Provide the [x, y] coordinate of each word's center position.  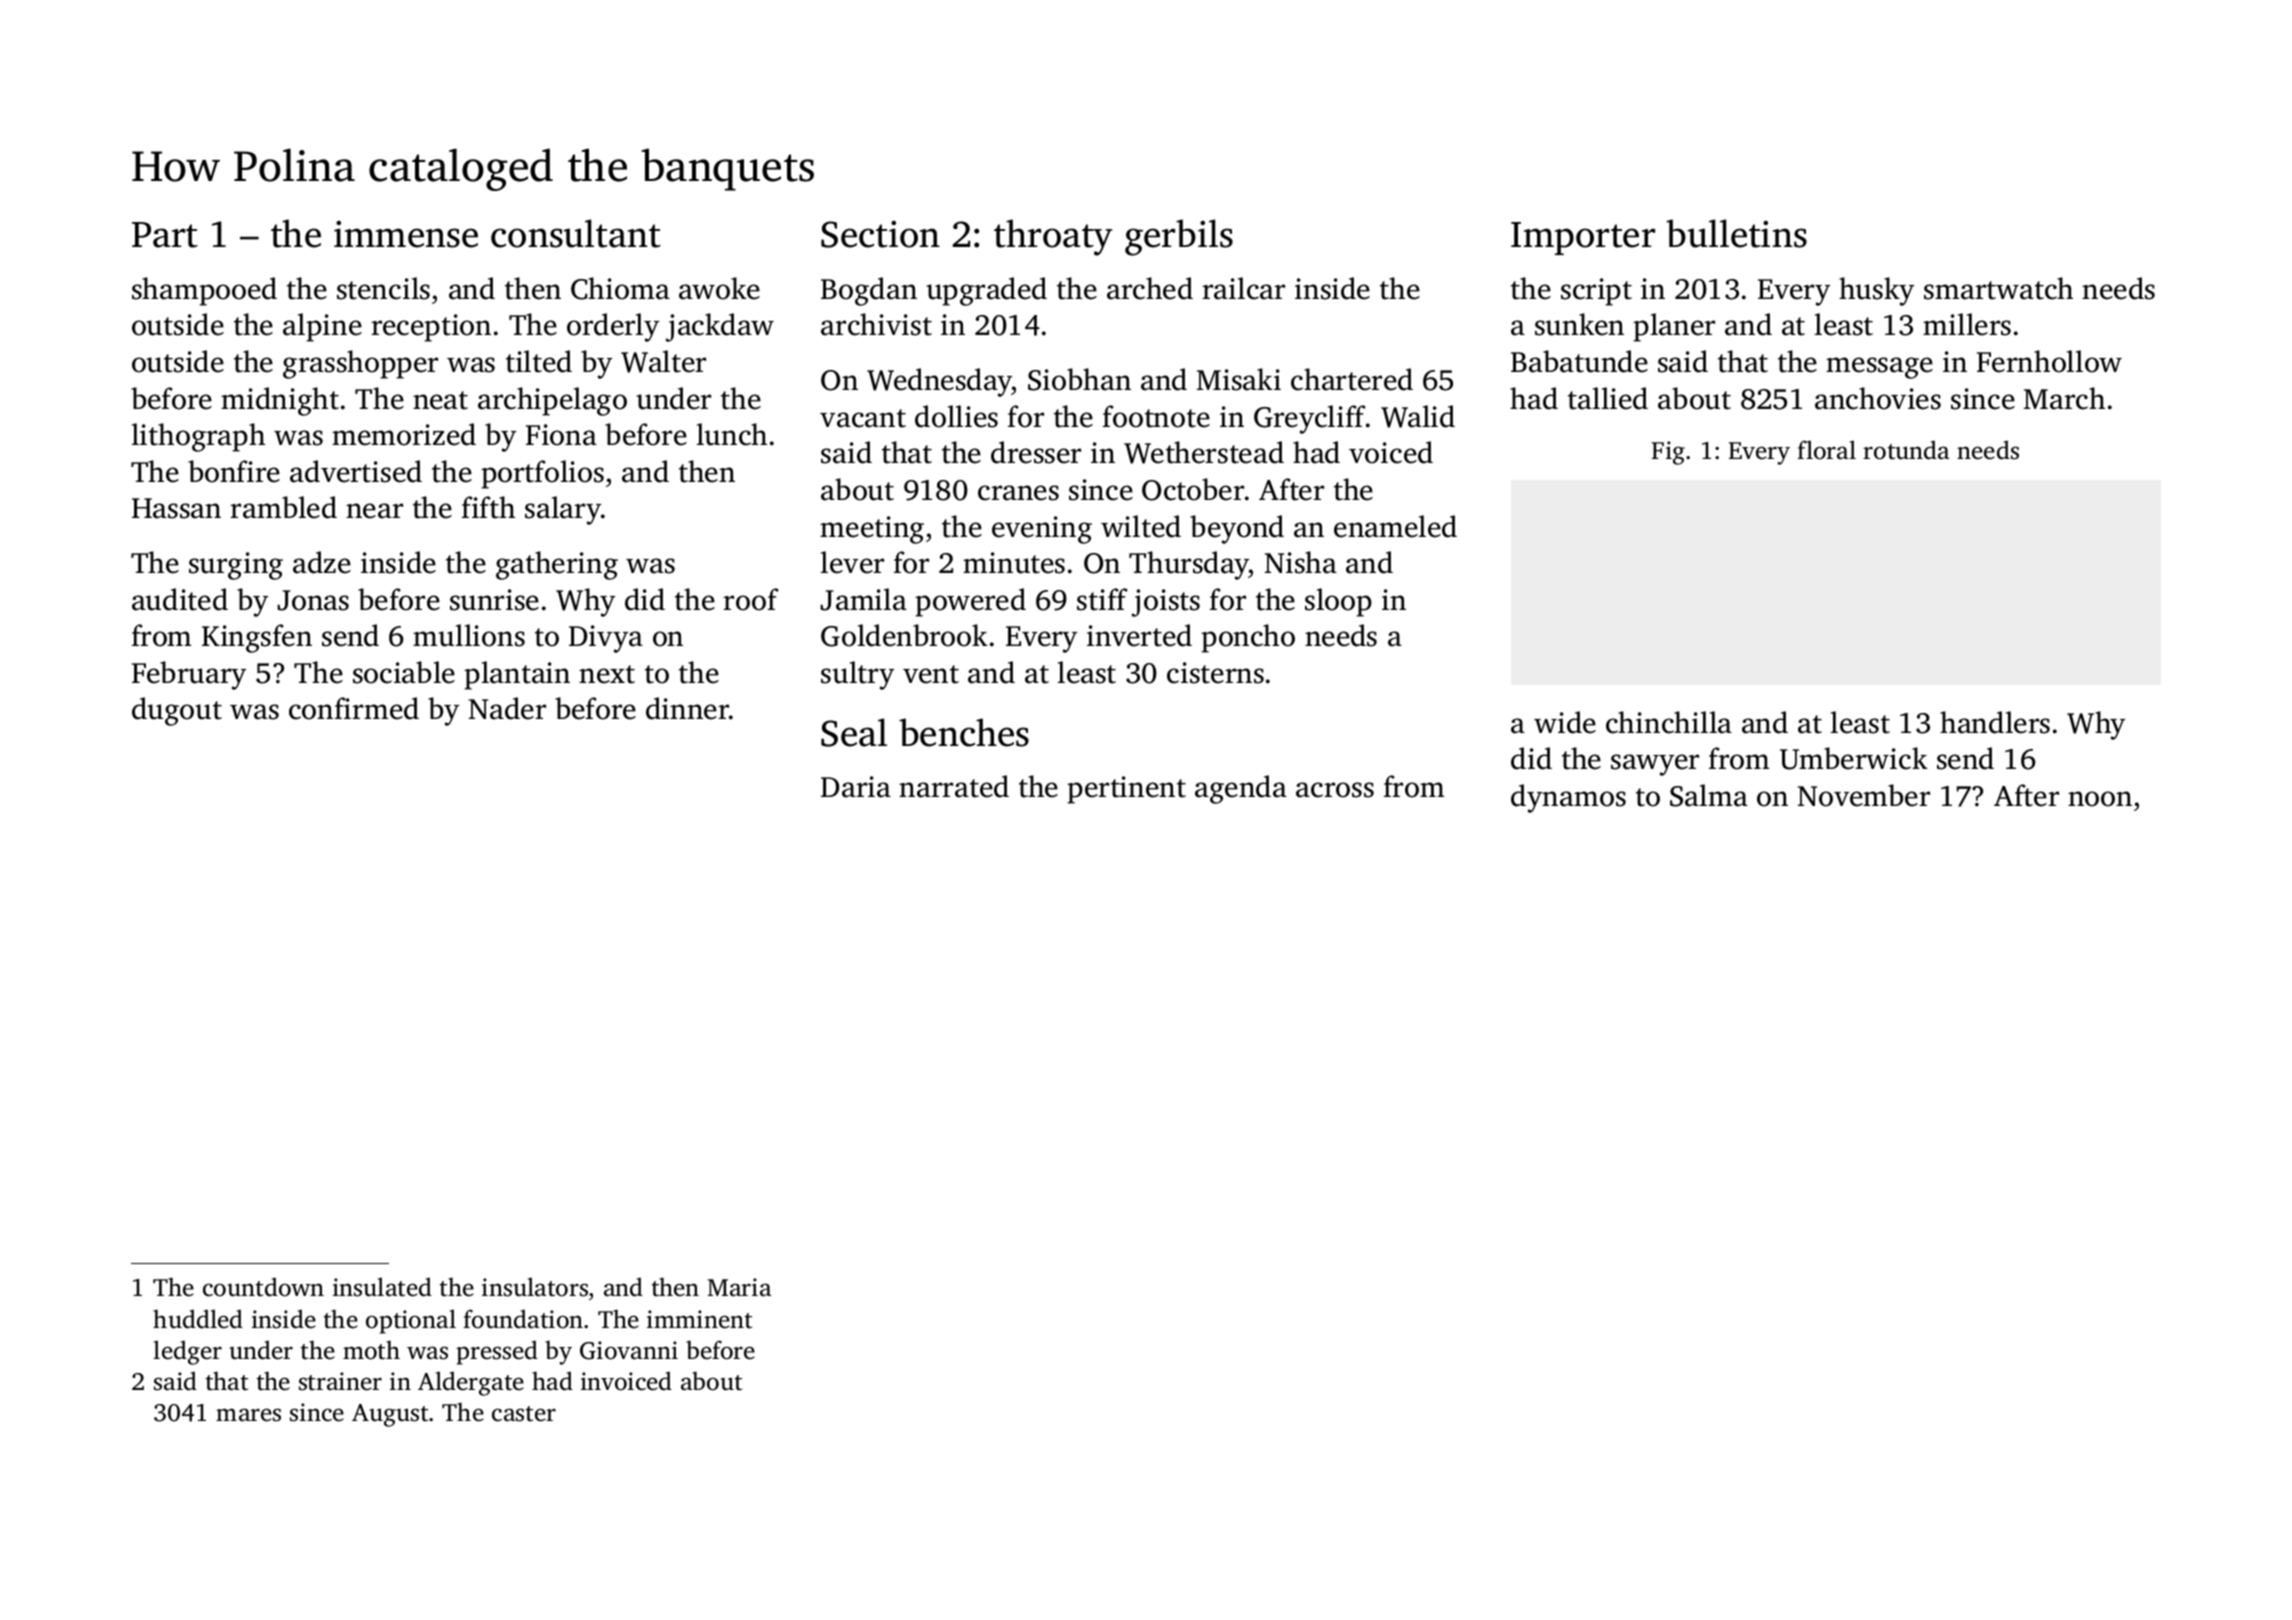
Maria [739, 1287]
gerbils [1179, 237]
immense [406, 234]
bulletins [1736, 233]
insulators [535, 1287]
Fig [1668, 453]
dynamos [1568, 798]
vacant [863, 418]
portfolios [542, 474]
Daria [856, 787]
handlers [1995, 722]
